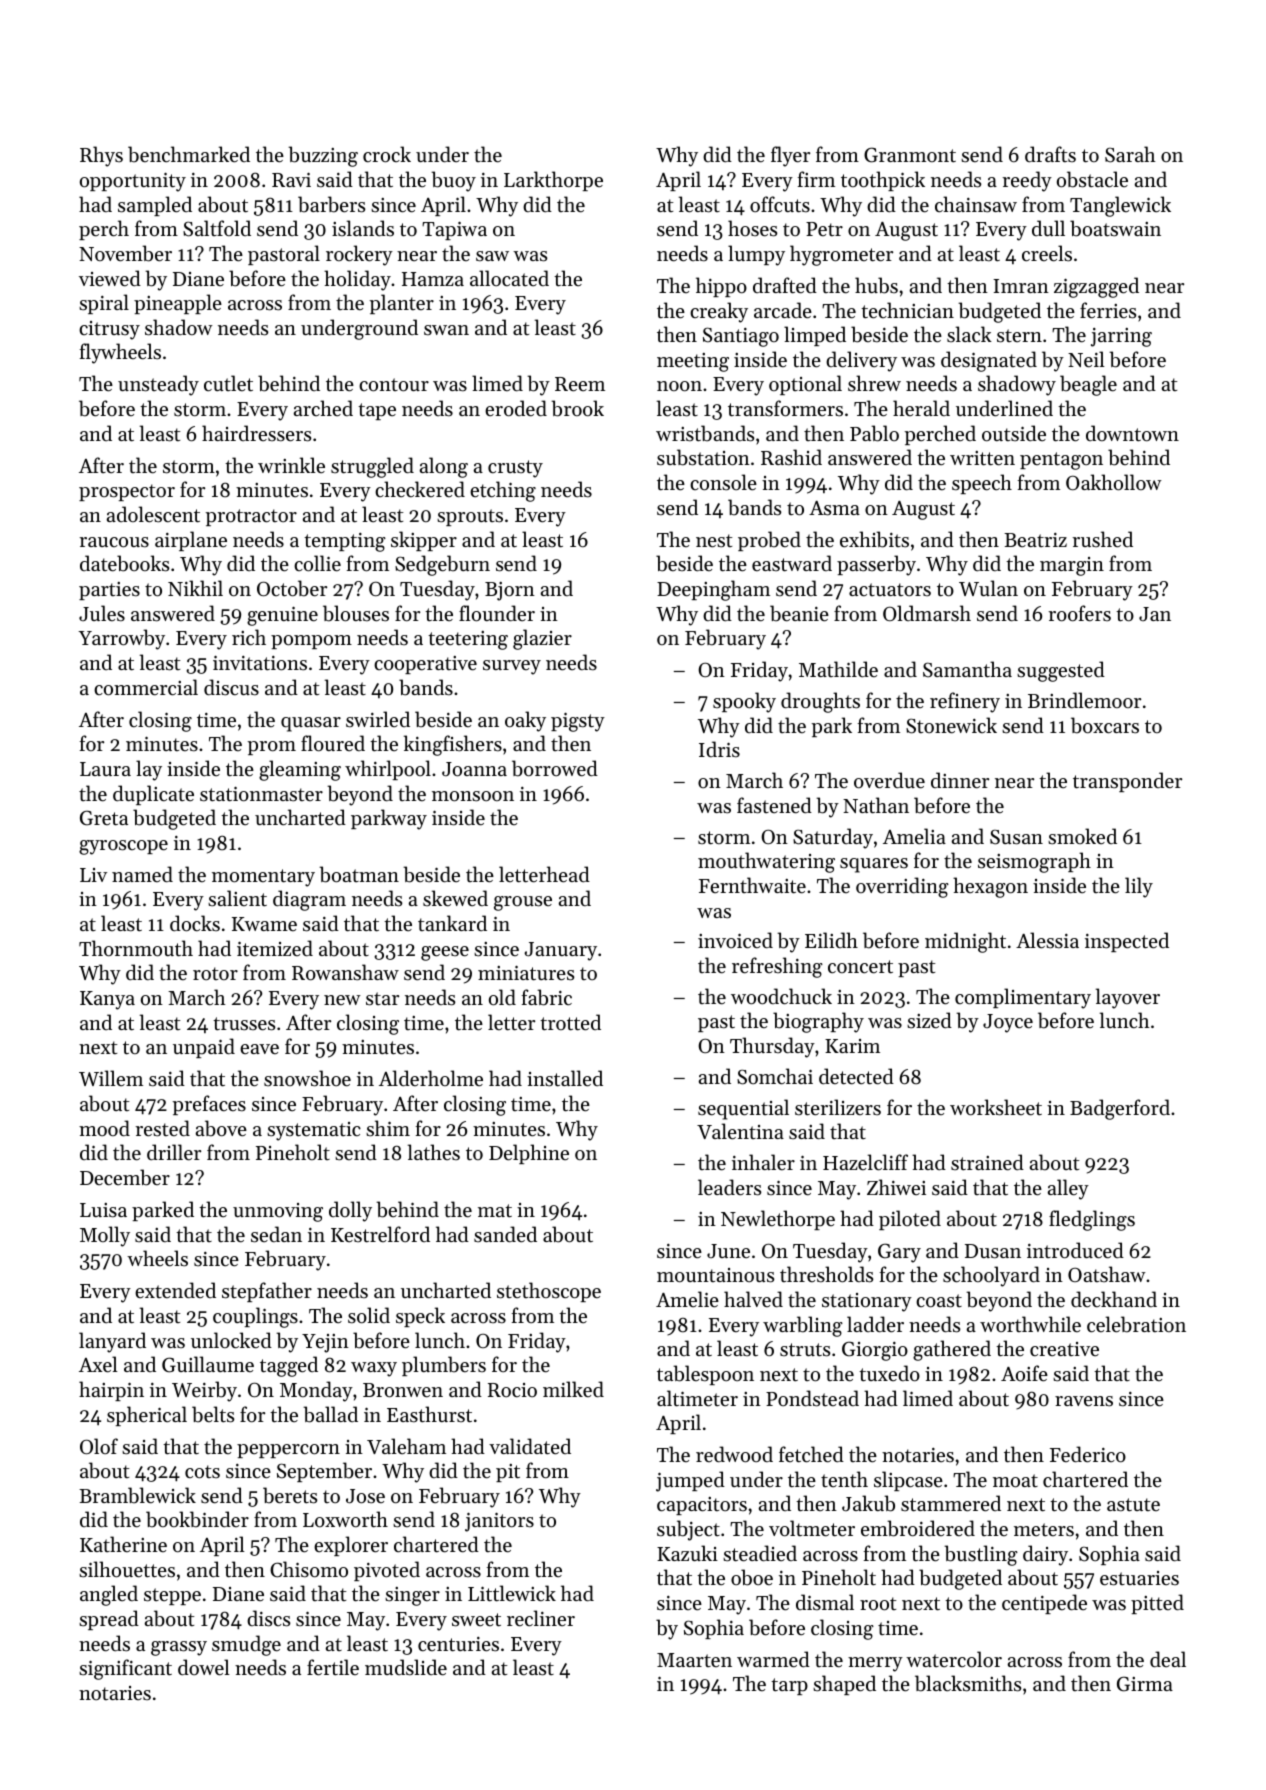 The image size is (1266, 1790). Describe the element at coordinates (1035, 540) in the screenshot. I see `Beatriz` at that location.
